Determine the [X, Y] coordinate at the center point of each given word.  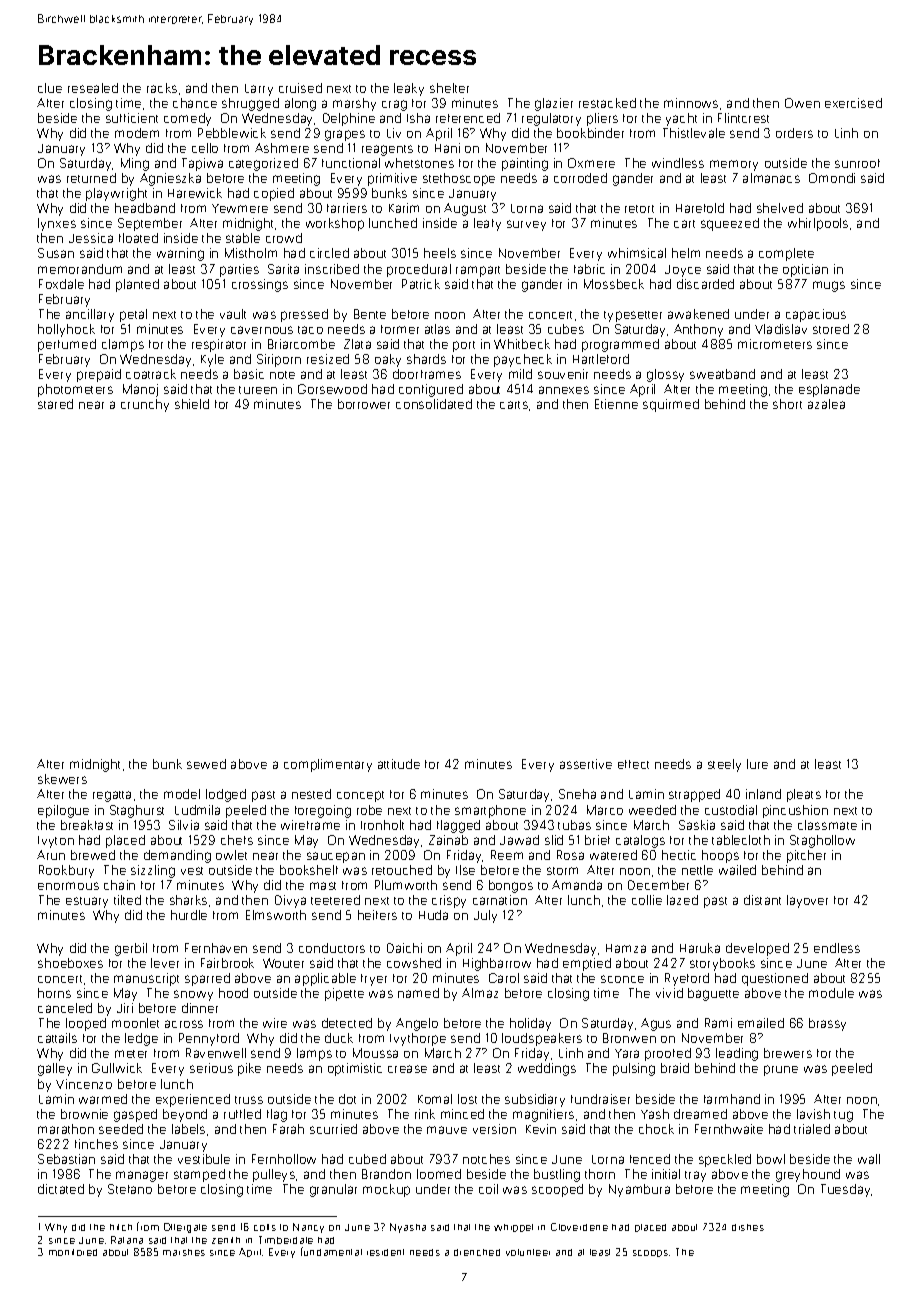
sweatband [722, 374]
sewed [206, 764]
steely [724, 765]
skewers [62, 779]
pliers [602, 119]
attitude [399, 764]
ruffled [242, 1114]
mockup [386, 1190]
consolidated [434, 404]
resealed [93, 88]
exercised [853, 103]
